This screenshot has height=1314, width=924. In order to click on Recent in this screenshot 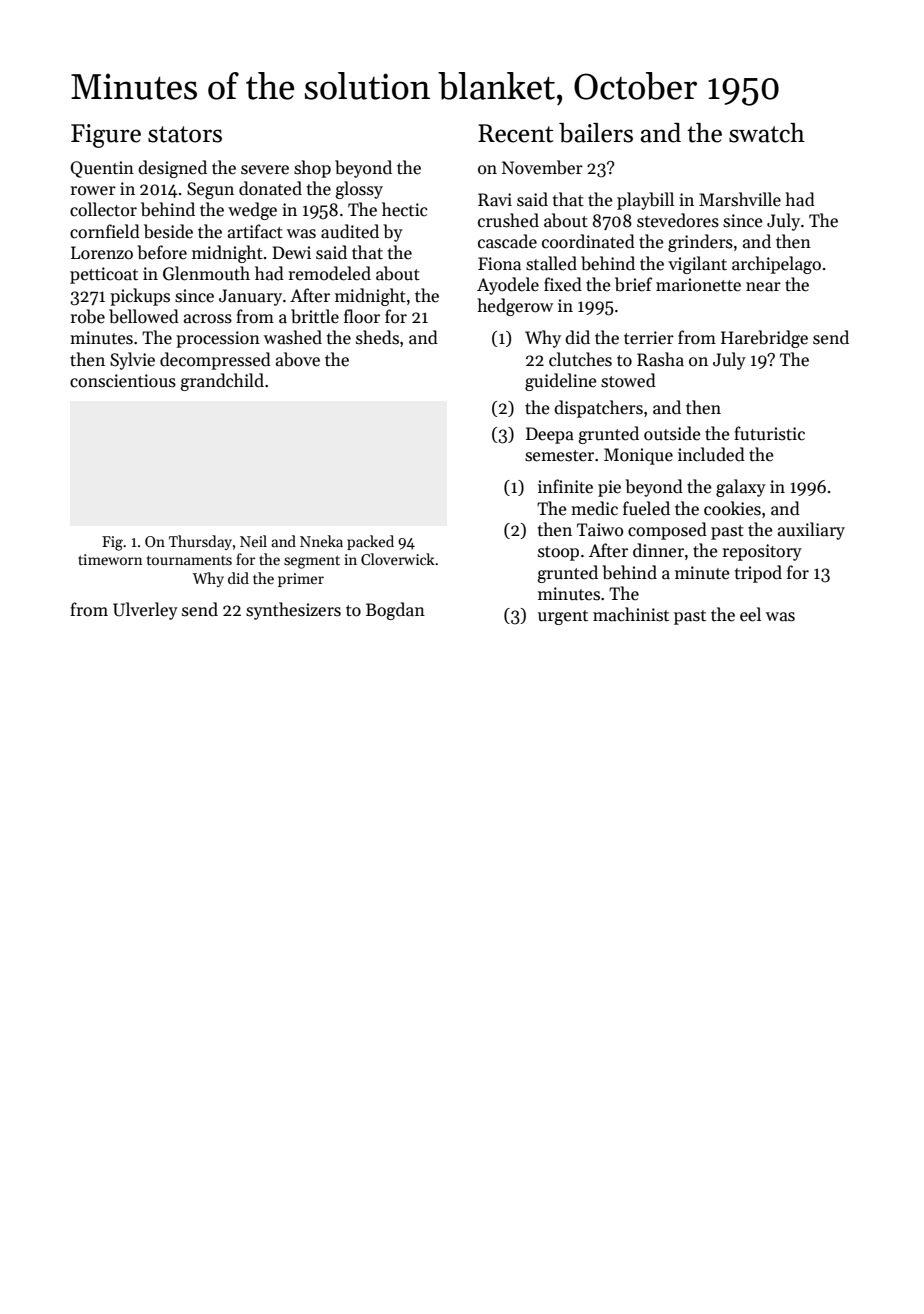, I will do `click(515, 133)`.
